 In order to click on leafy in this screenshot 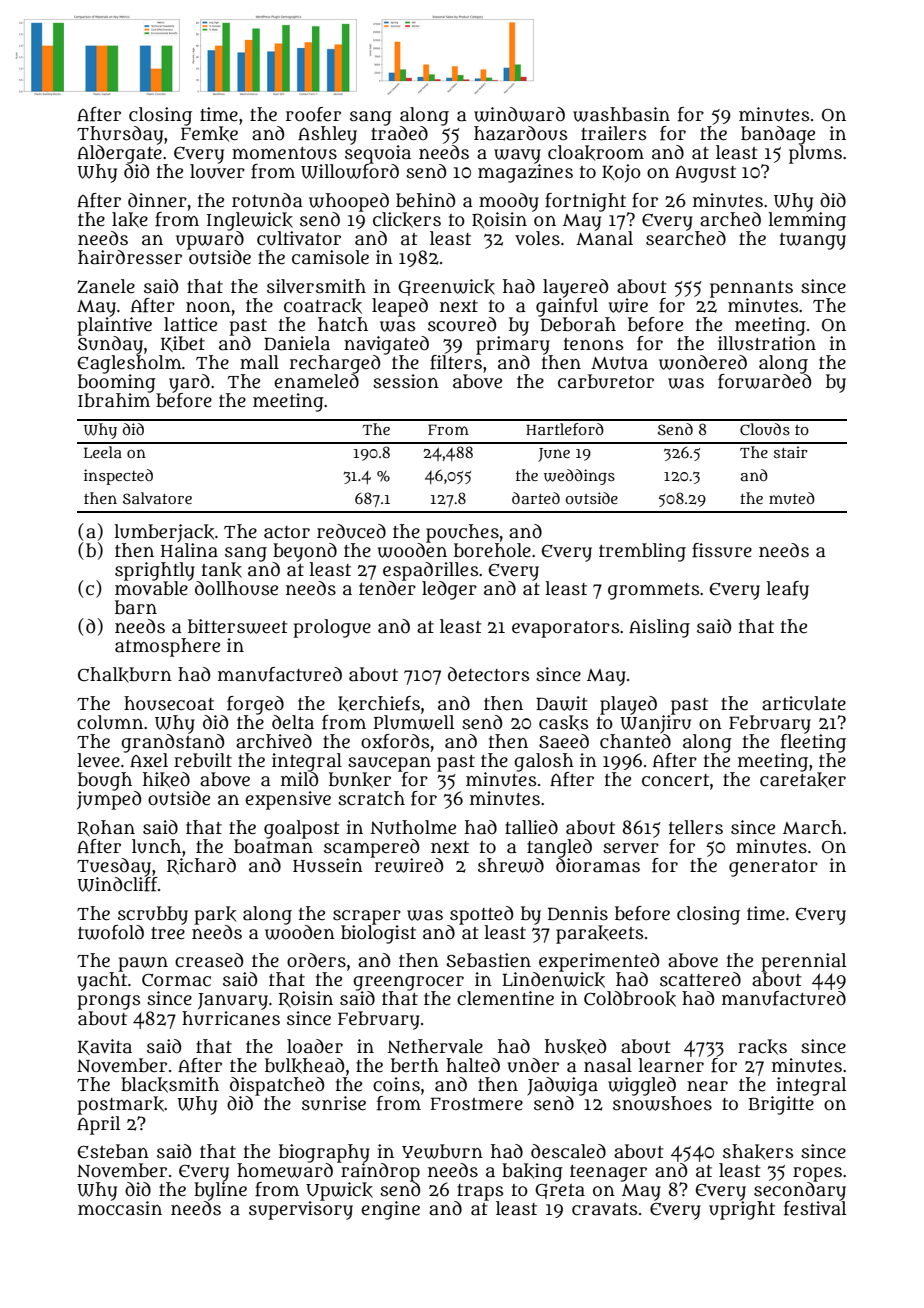, I will do `click(787, 590)`.
